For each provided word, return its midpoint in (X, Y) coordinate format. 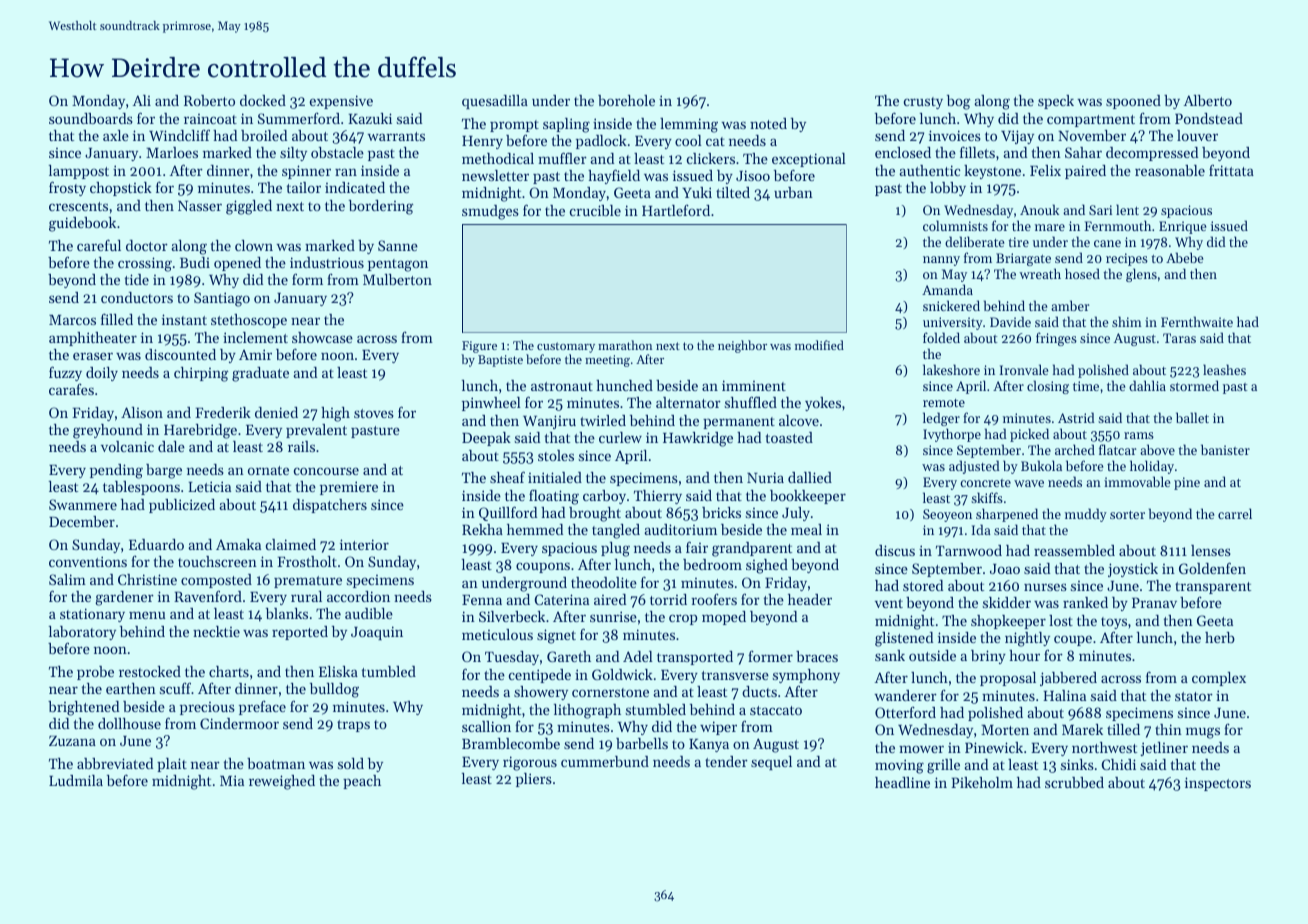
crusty (923, 103)
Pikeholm (982, 782)
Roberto (209, 100)
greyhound (108, 431)
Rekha (482, 529)
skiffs (987, 497)
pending (116, 471)
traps (353, 726)
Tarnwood (969, 550)
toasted (789, 437)
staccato (776, 710)
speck (1056, 102)
